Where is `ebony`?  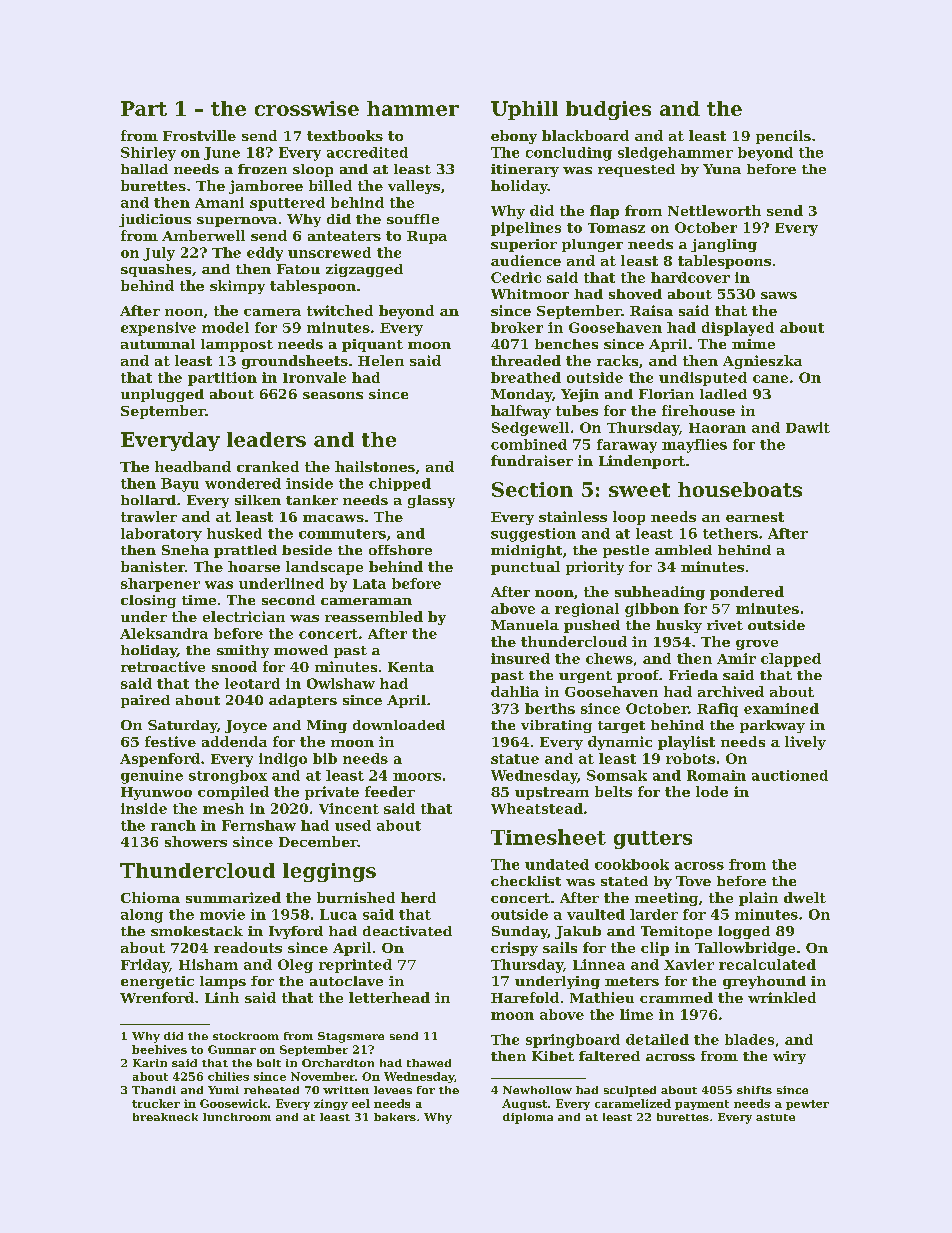
ebony is located at coordinates (514, 137).
